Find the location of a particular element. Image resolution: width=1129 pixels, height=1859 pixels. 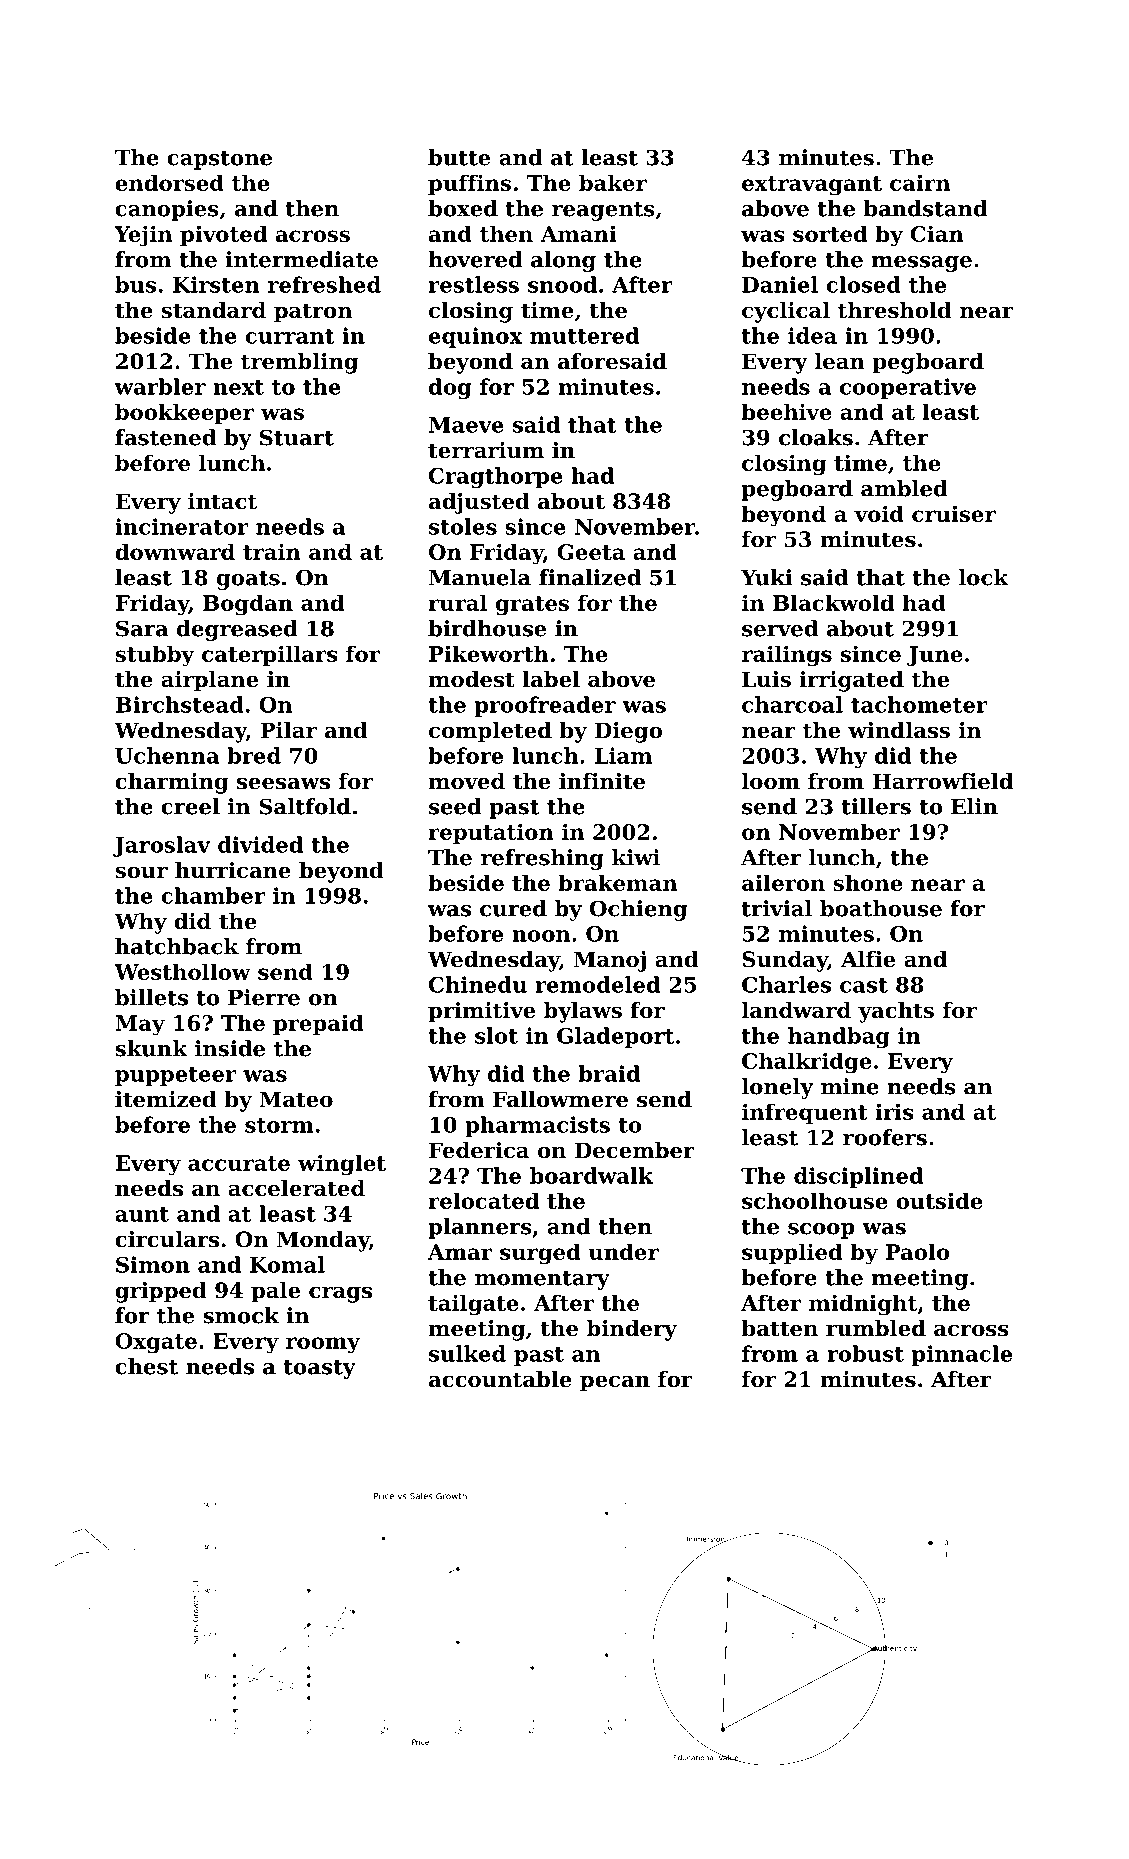

Cragthorpe is located at coordinates (496, 477).
